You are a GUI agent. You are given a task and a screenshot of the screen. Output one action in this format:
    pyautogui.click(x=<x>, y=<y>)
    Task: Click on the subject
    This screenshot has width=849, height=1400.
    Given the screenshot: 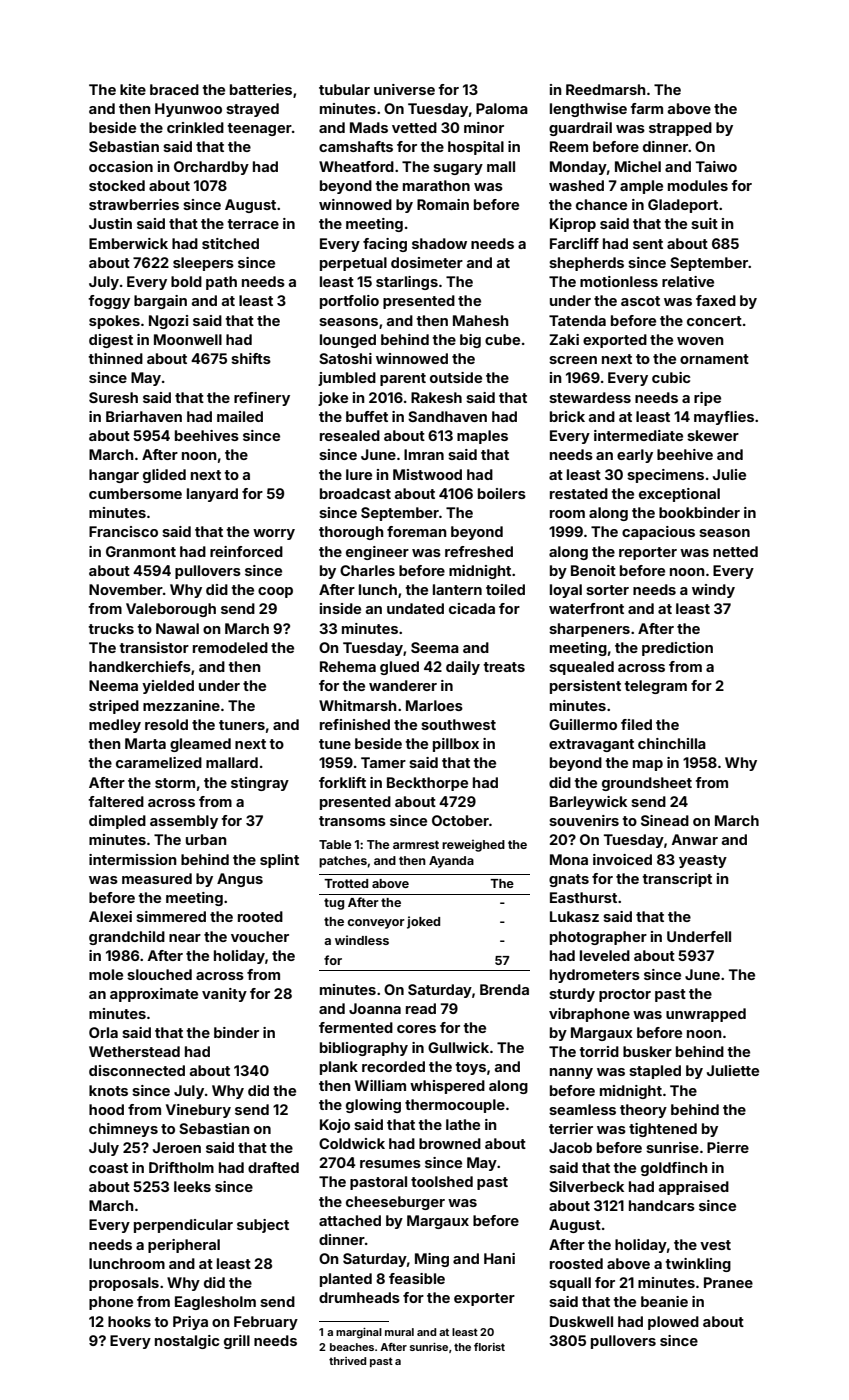 What is the action you would take?
    pyautogui.click(x=263, y=1226)
